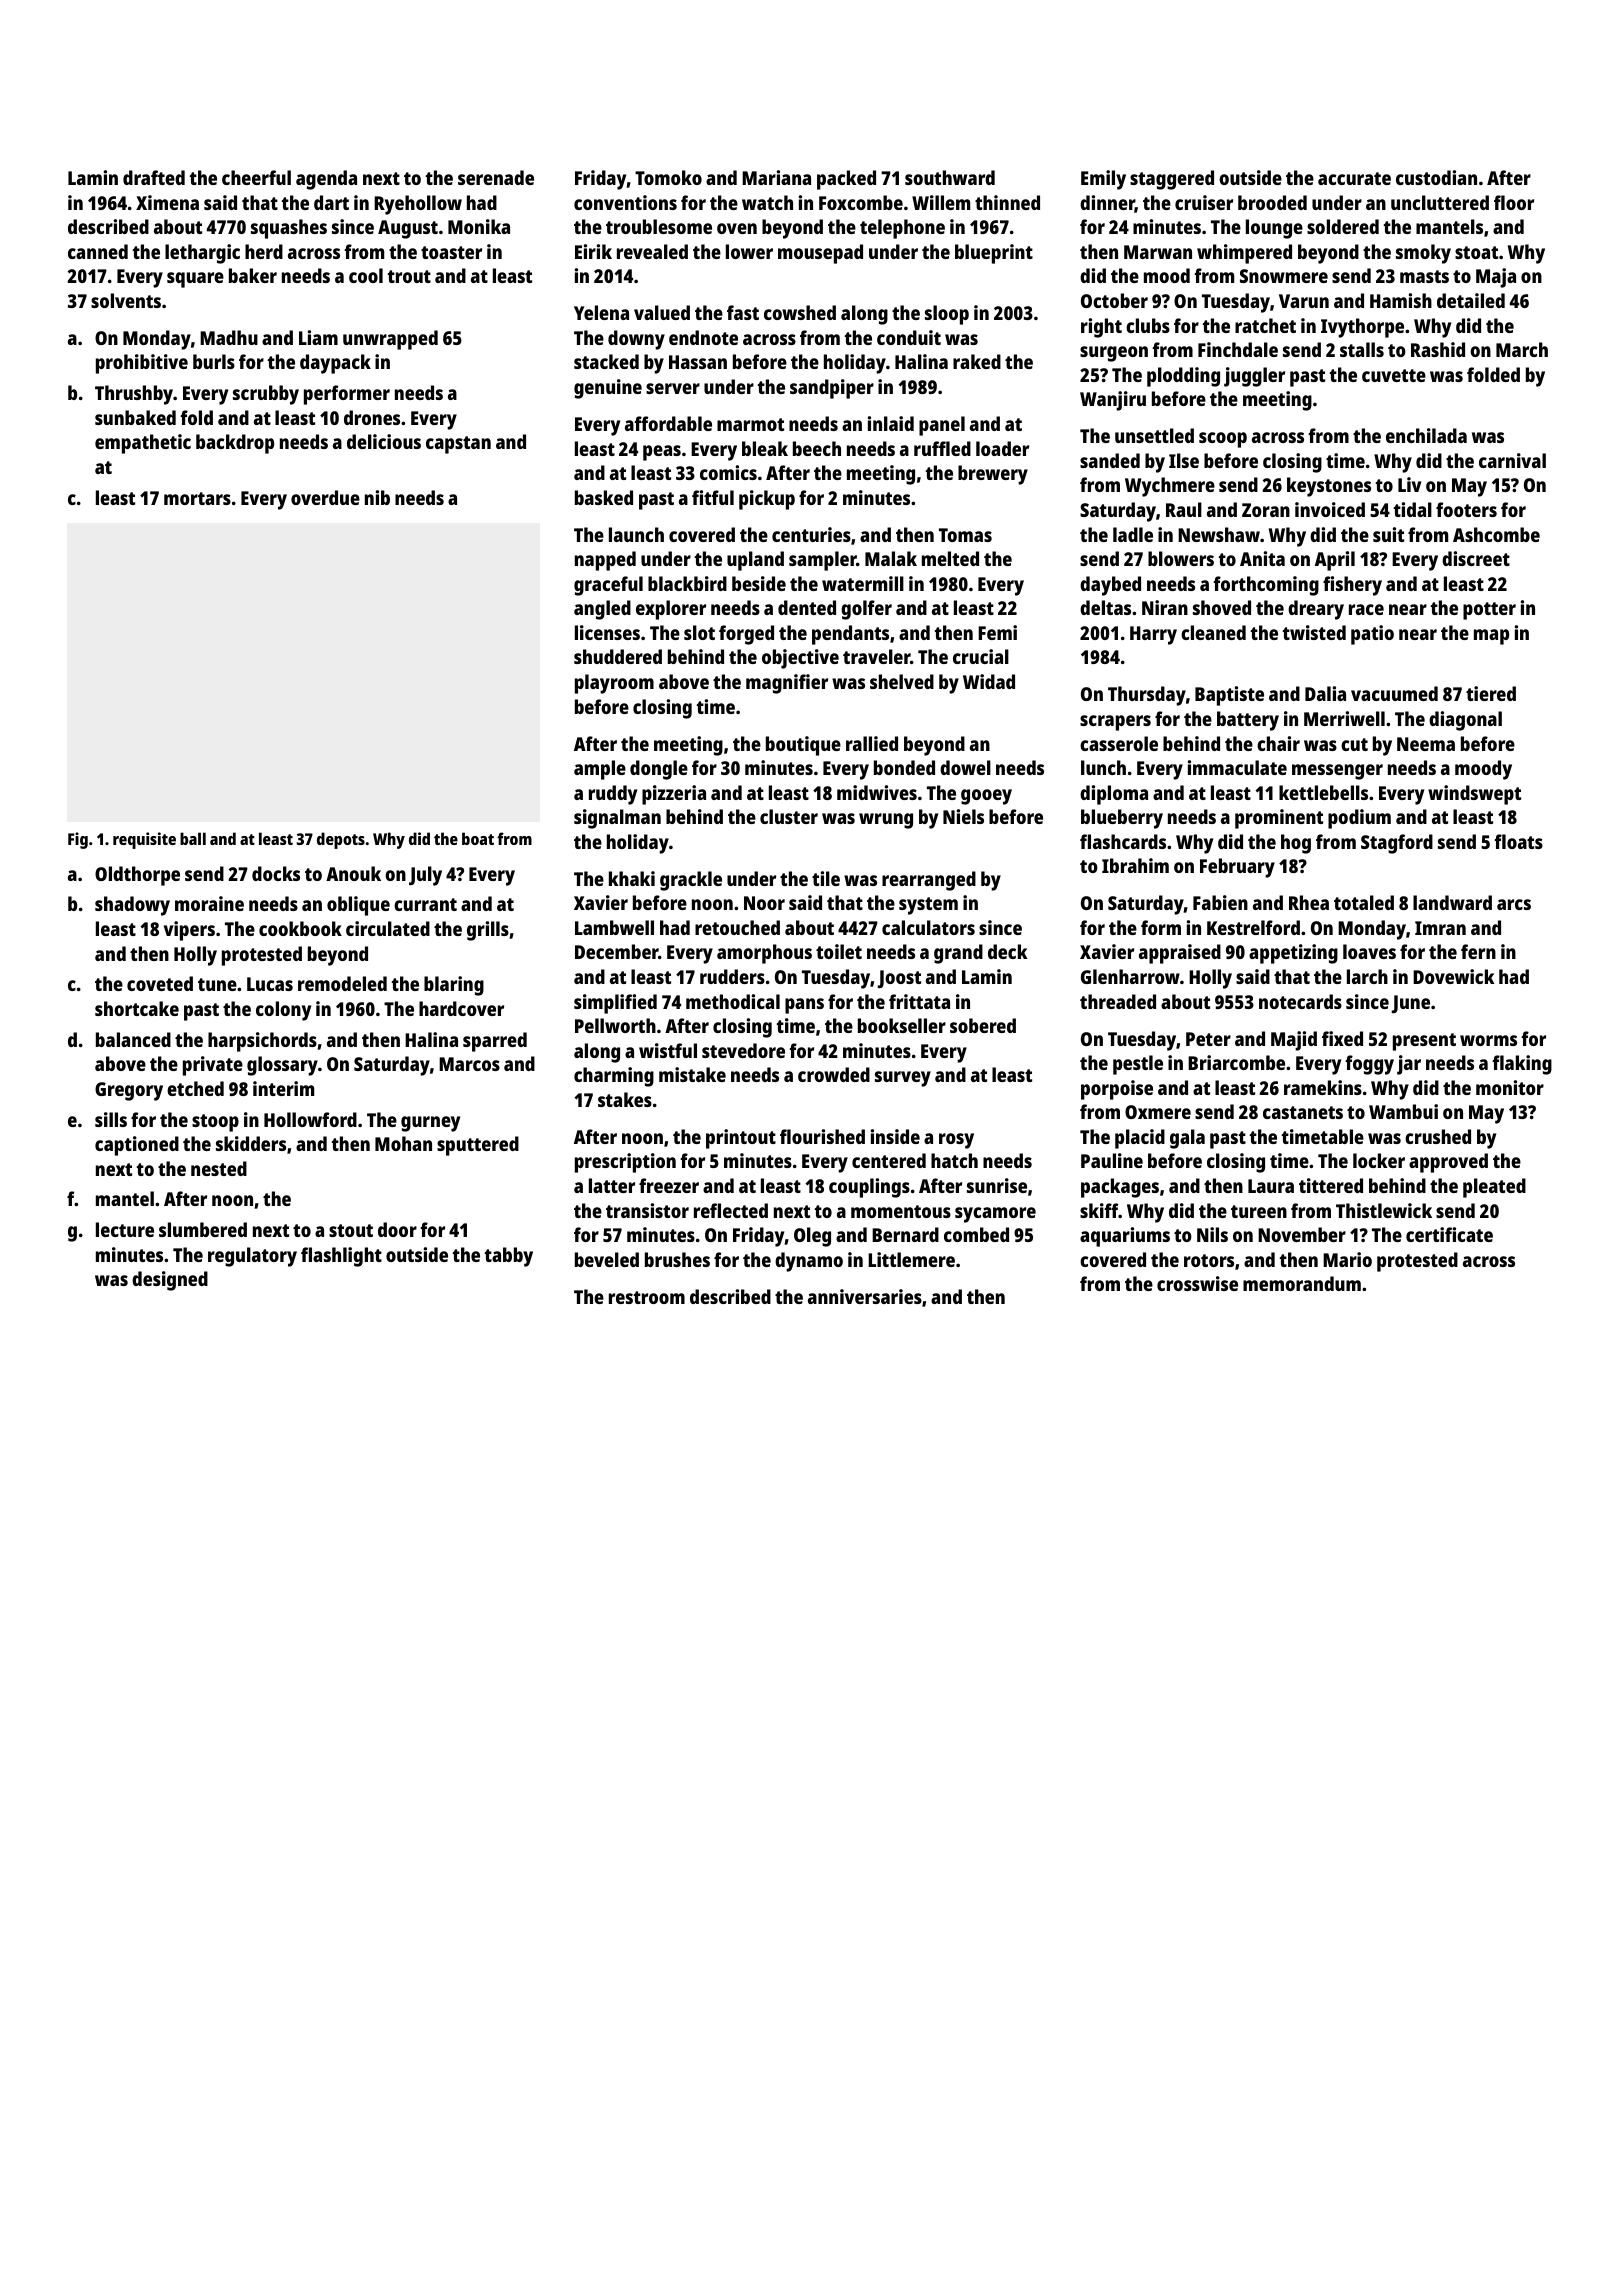 This screenshot has height=2292, width=1620. What do you see at coordinates (384, 441) in the screenshot?
I see `delicious` at bounding box center [384, 441].
